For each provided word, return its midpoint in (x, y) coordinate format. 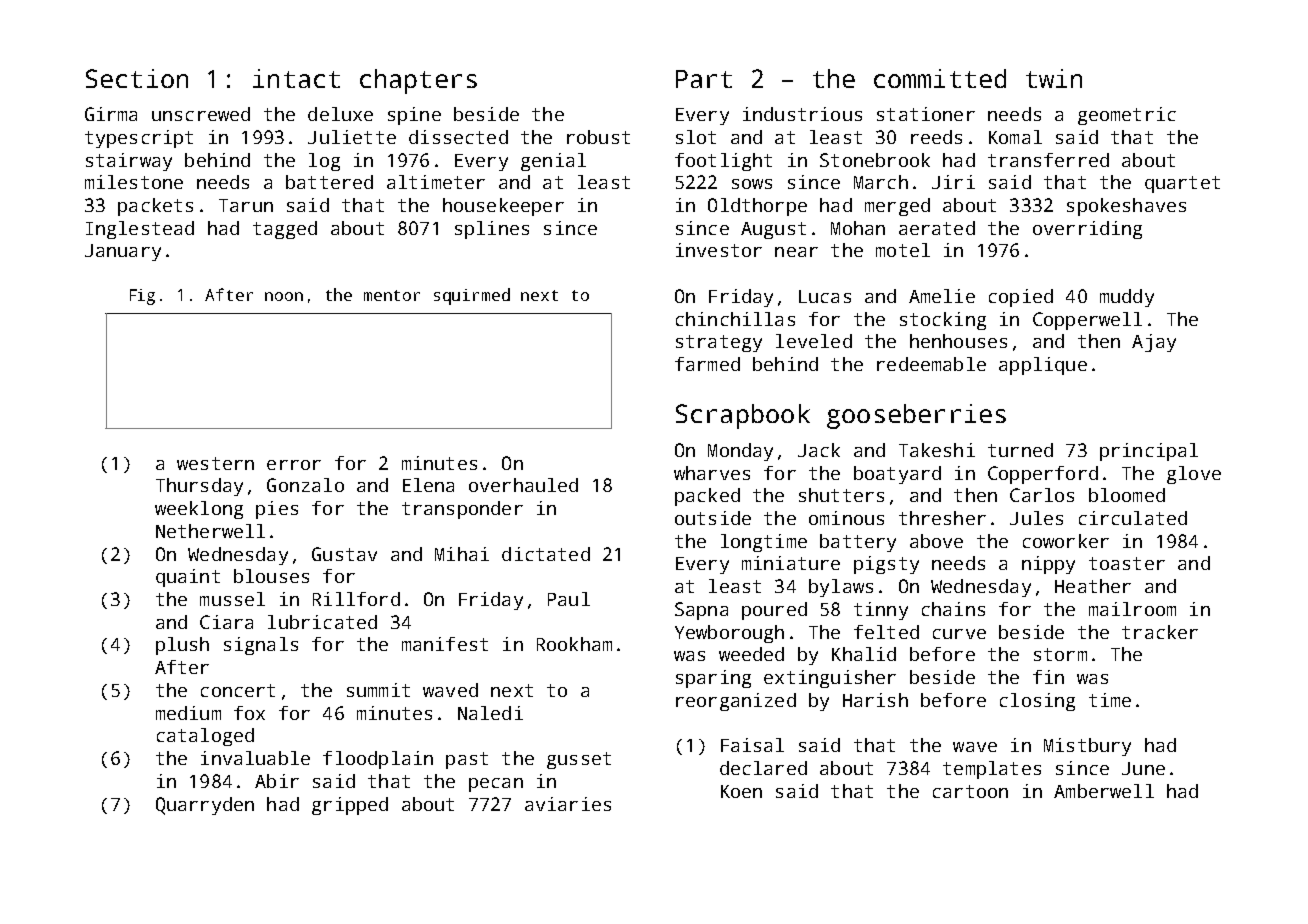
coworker (1066, 541)
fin (1048, 677)
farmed (707, 364)
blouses (271, 576)
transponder (462, 510)
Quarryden (205, 806)
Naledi (490, 713)
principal (1149, 452)
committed (940, 78)
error (294, 465)
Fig (142, 297)
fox (249, 713)
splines (492, 230)
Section (137, 78)
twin (1054, 78)
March (881, 182)
